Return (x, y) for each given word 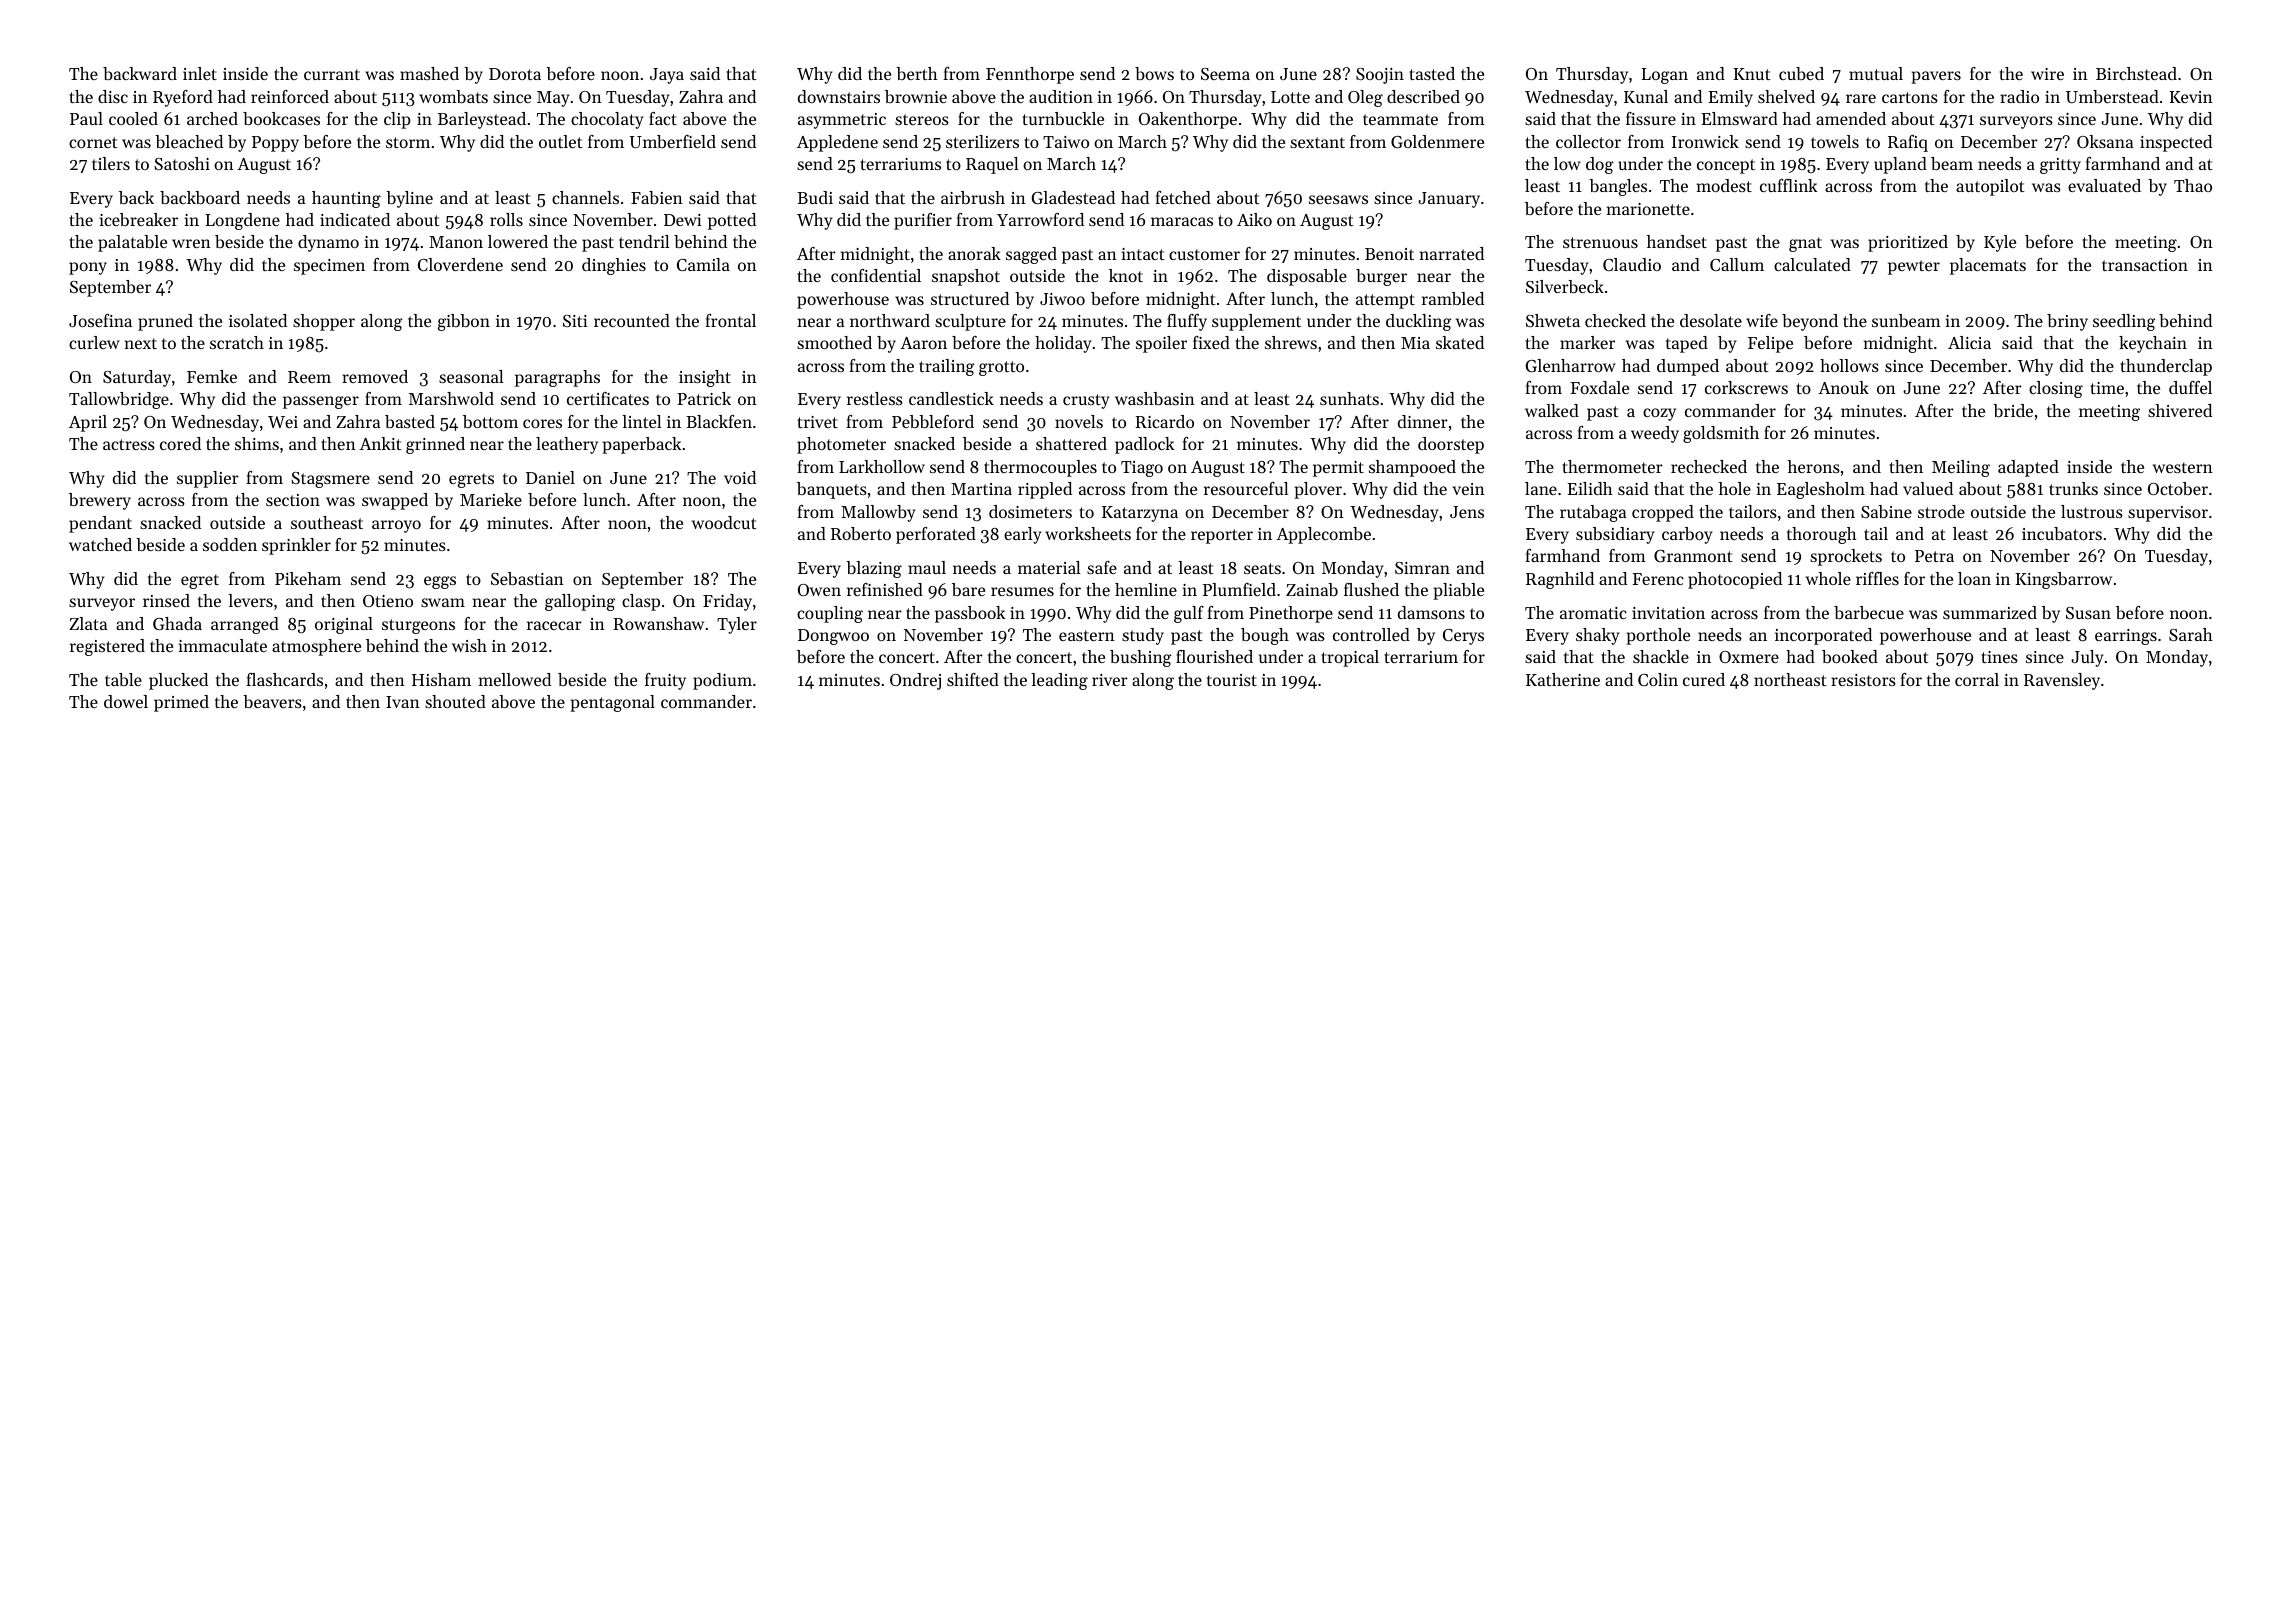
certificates (608, 398)
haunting (346, 199)
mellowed (515, 679)
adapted (2028, 468)
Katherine (1563, 679)
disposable (1307, 277)
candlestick (951, 398)
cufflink (1788, 185)
